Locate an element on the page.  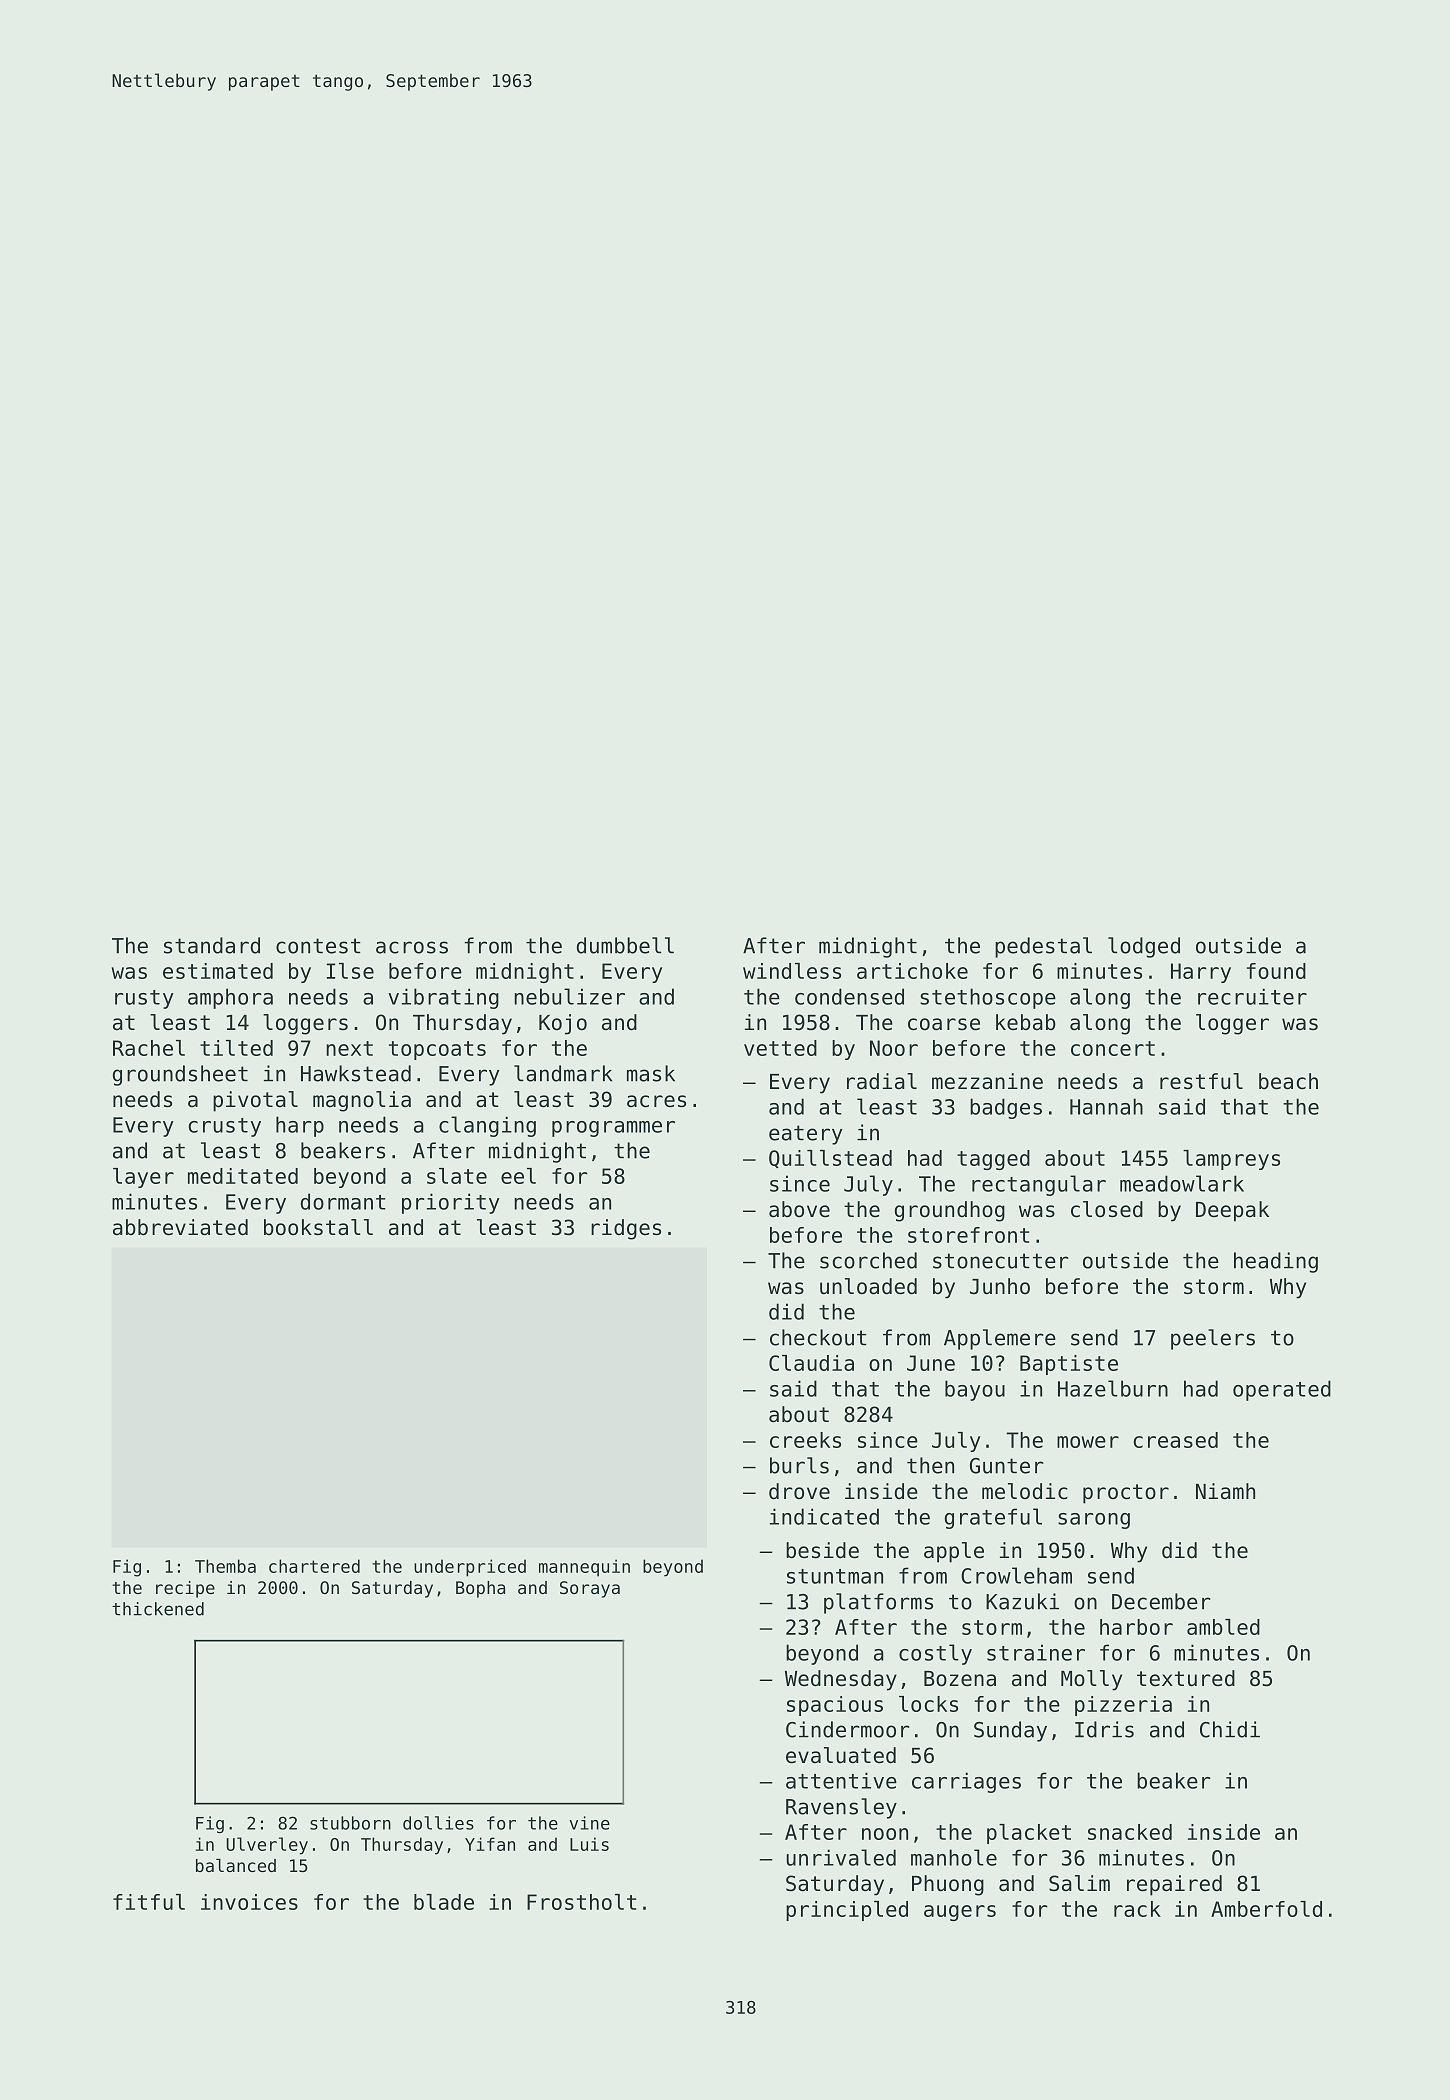
dollies is located at coordinates (438, 1823).
